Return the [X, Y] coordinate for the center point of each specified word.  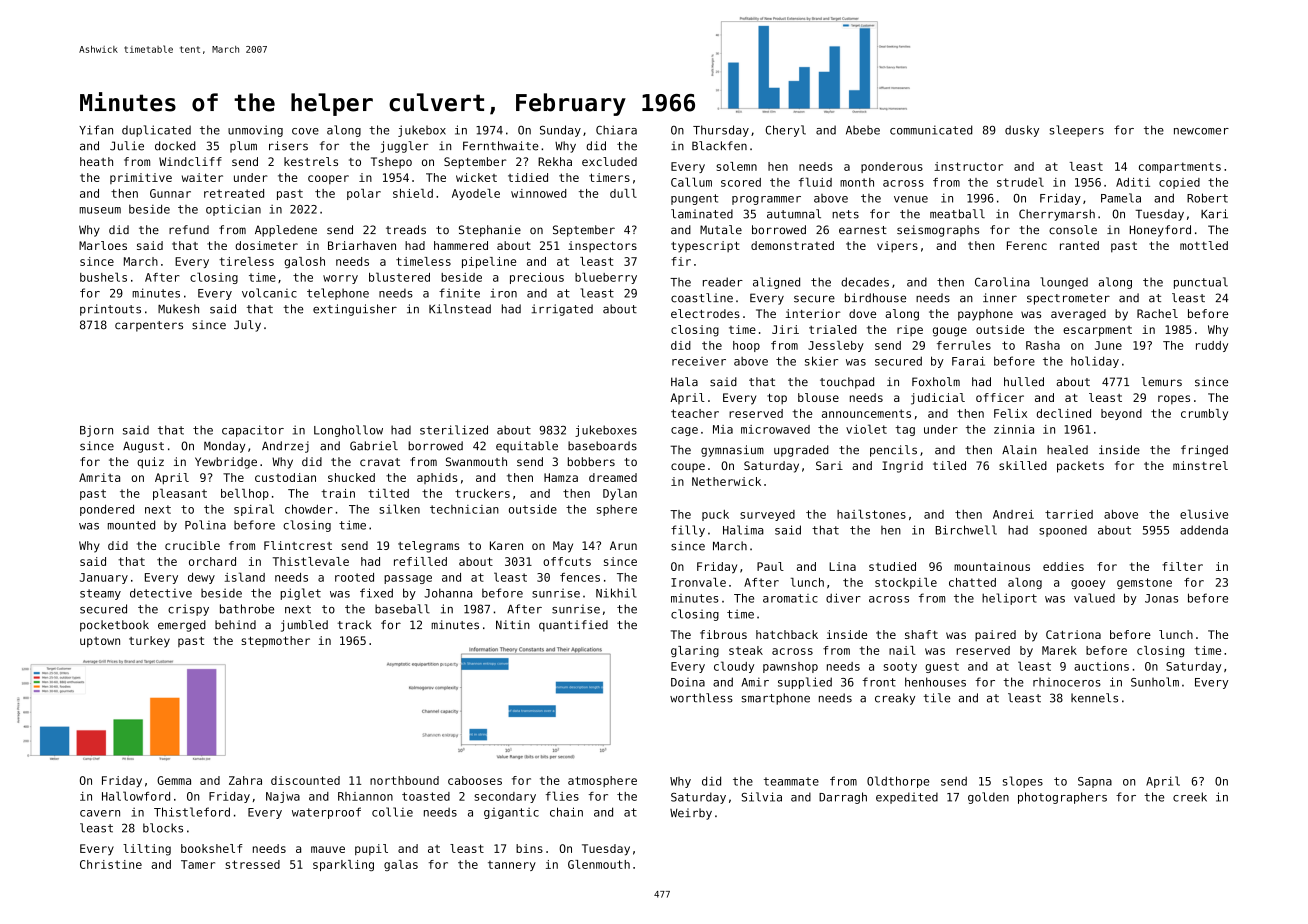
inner [1000, 298]
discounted [305, 780]
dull [623, 193]
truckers [482, 493]
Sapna [1095, 782]
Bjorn [96, 431]
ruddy [1212, 346]
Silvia [762, 797]
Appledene [286, 231]
